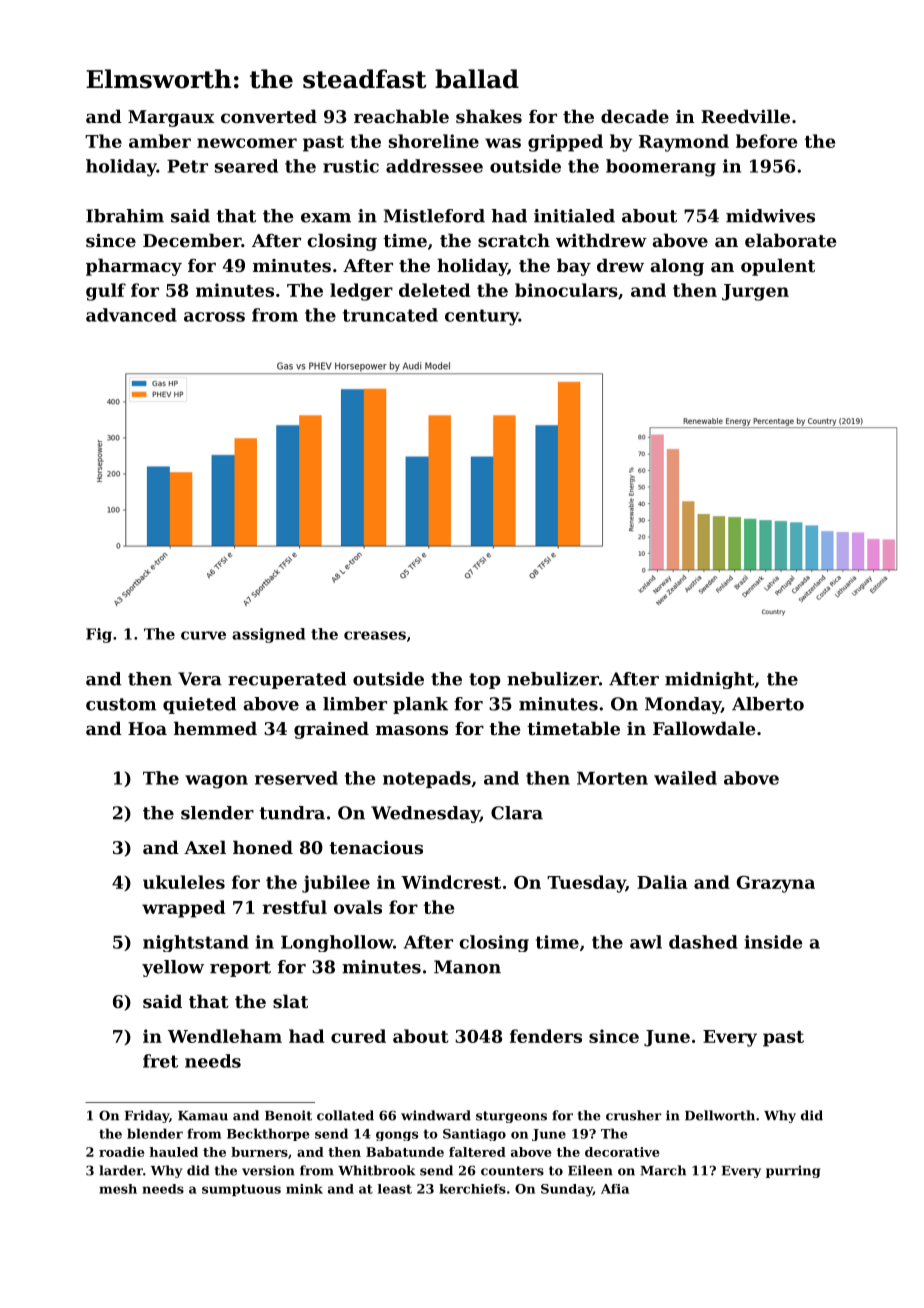 The image size is (924, 1308). What do you see at coordinates (155, 1133) in the image?
I see `blender` at bounding box center [155, 1133].
